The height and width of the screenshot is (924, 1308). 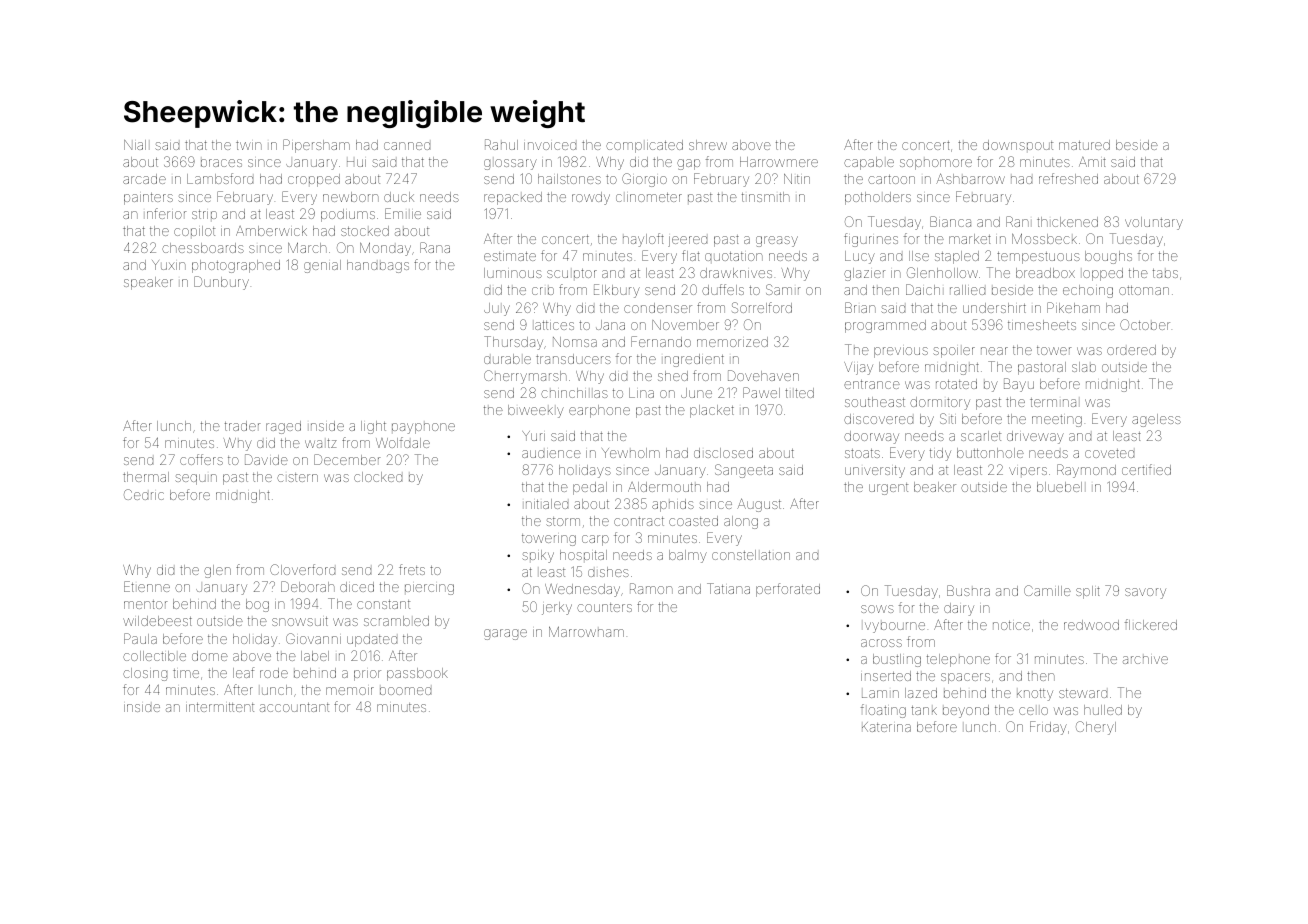 What do you see at coordinates (1084, 145) in the screenshot?
I see `matured` at bounding box center [1084, 145].
